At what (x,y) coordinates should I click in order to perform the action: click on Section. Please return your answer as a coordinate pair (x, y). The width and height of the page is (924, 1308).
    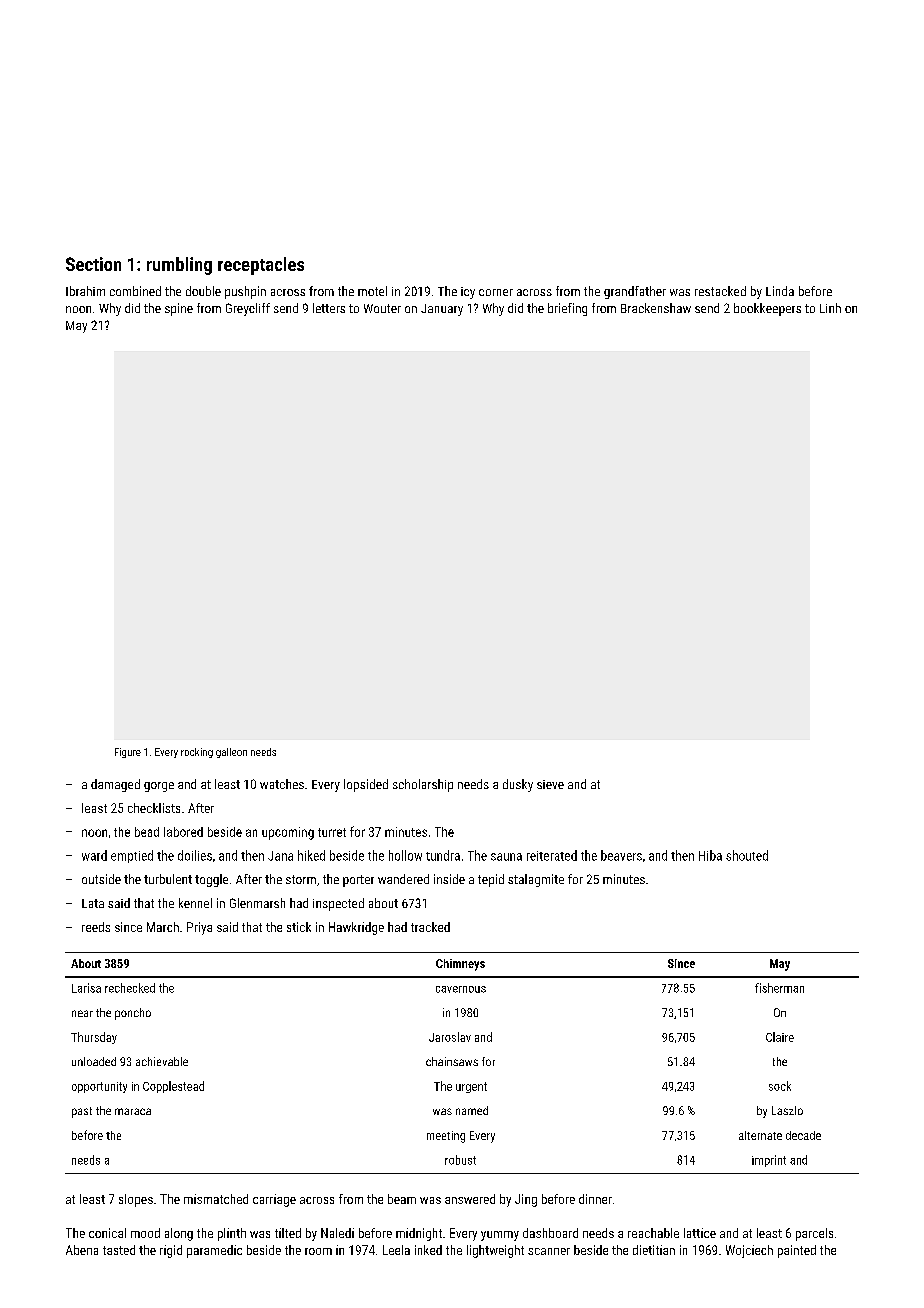
    Looking at the image, I should click on (93, 264).
